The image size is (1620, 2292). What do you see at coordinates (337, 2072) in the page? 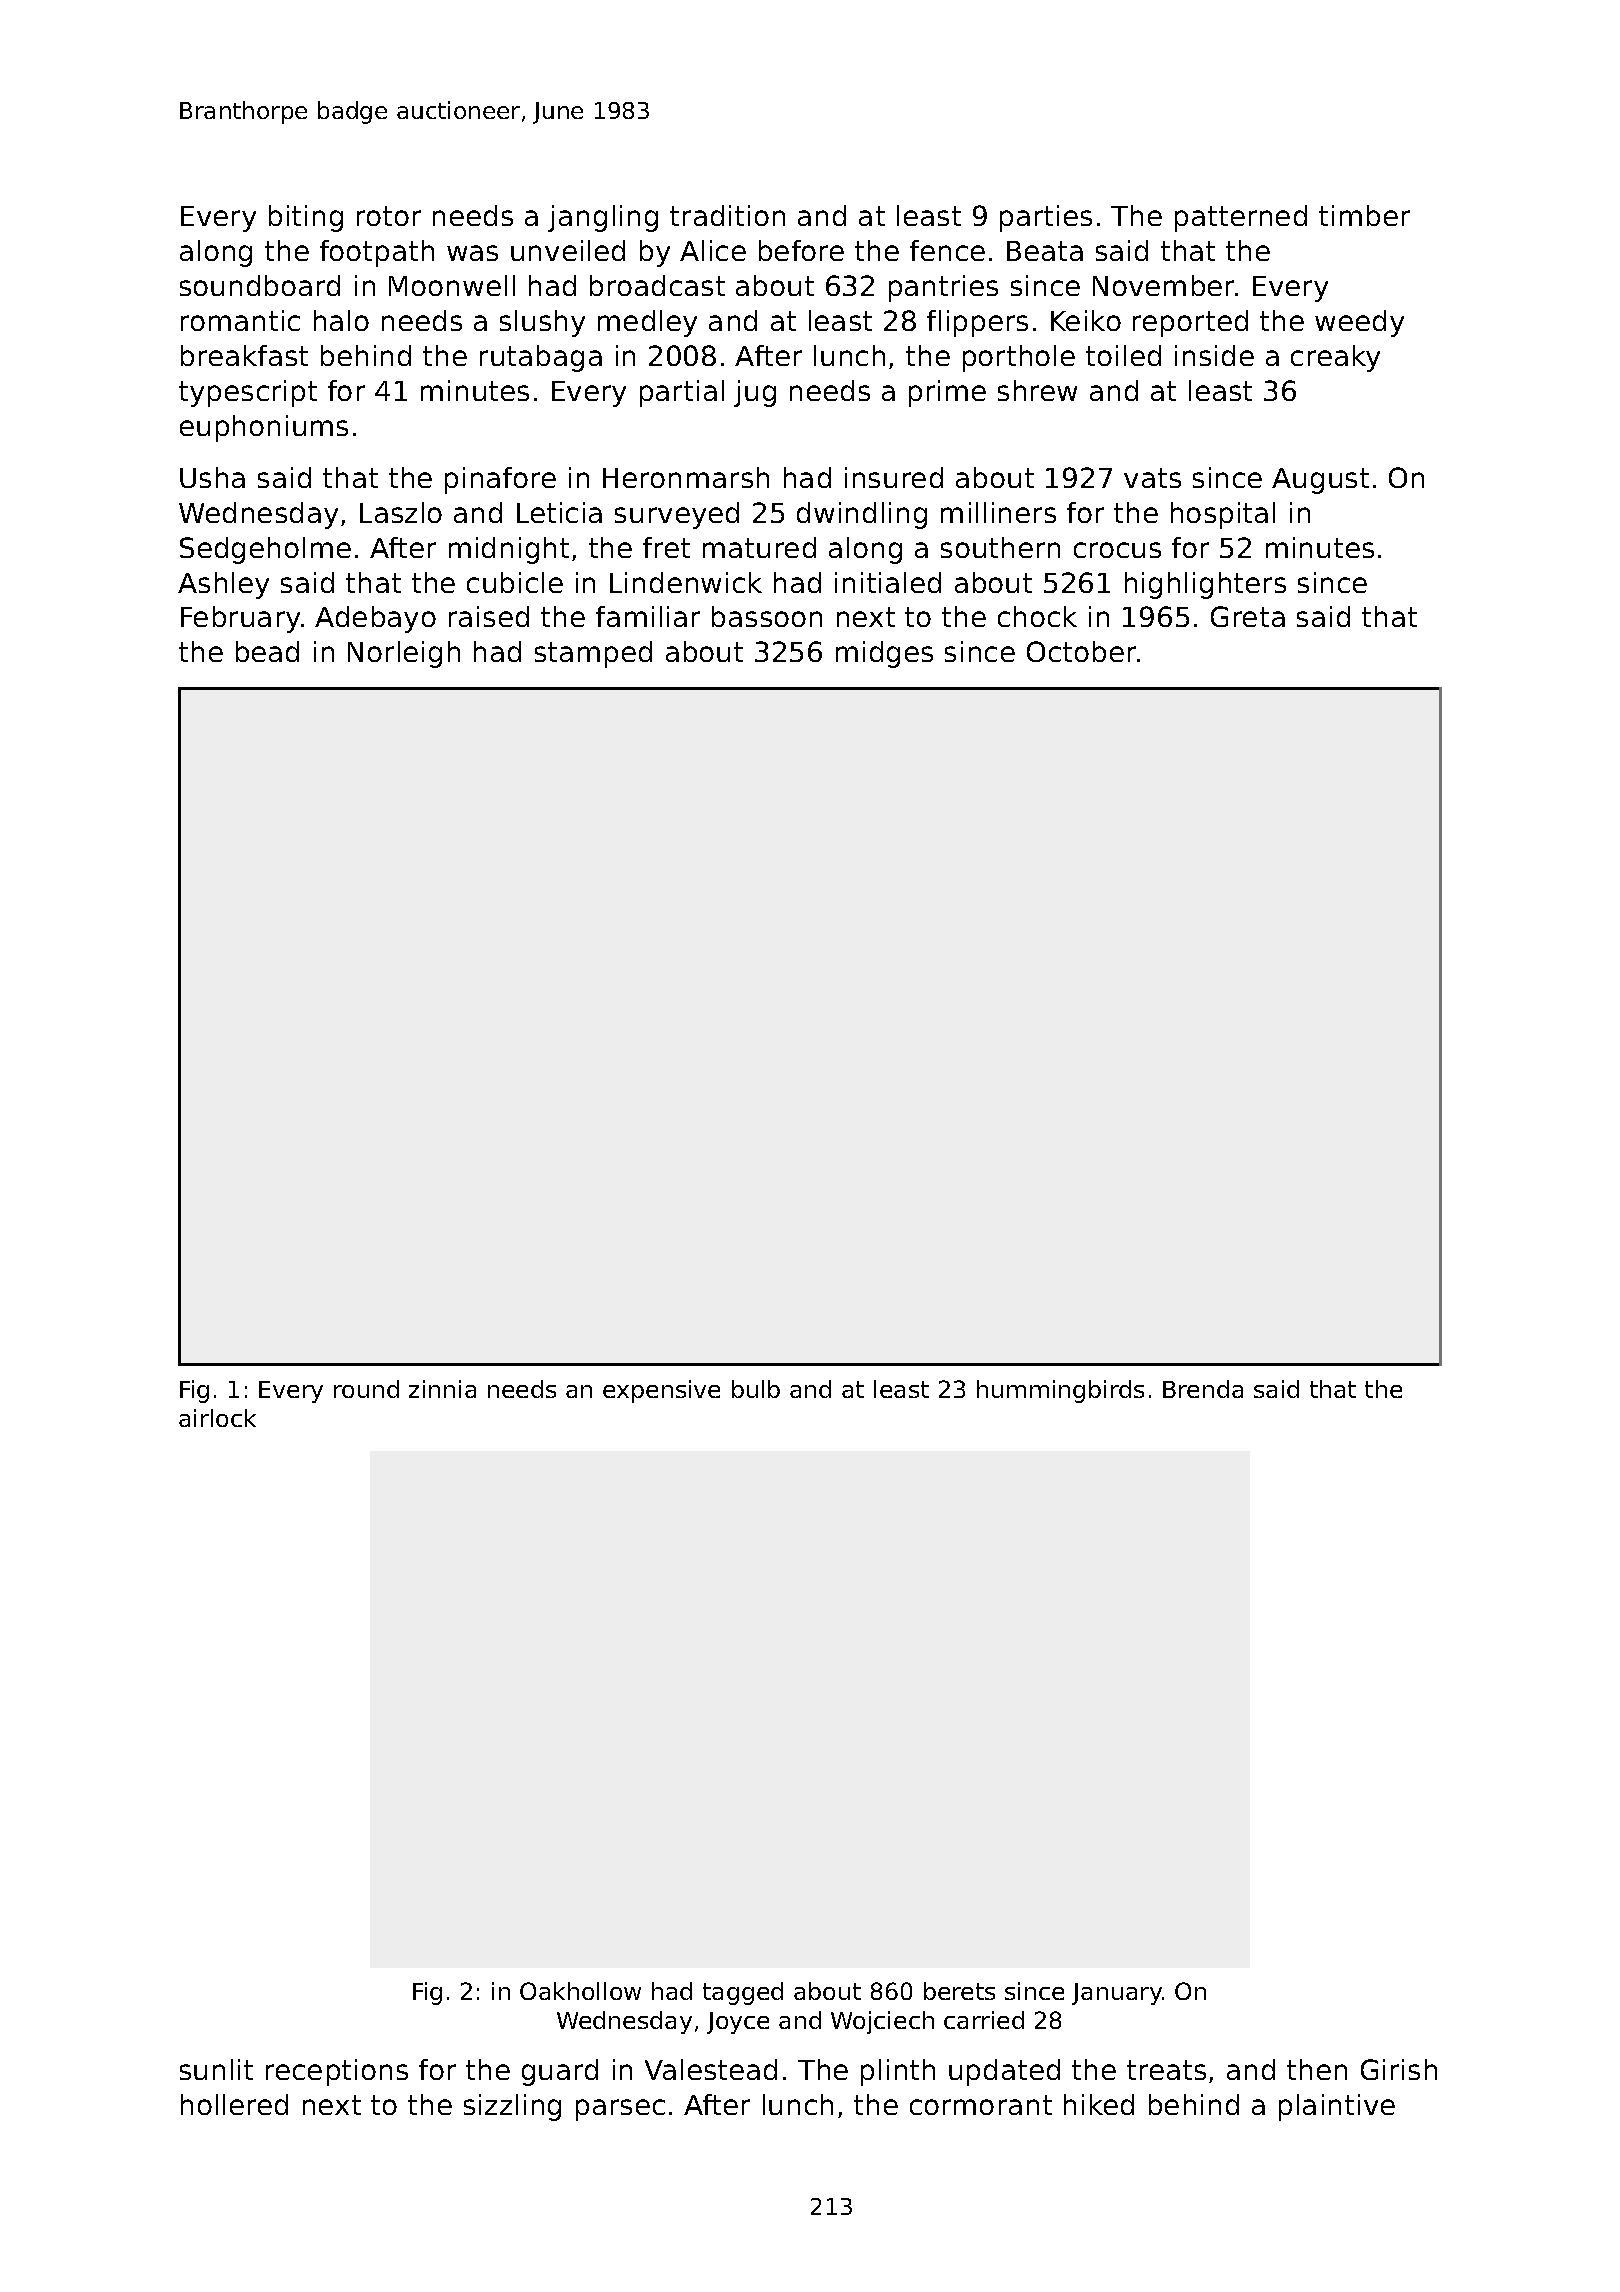
I see `receptions` at bounding box center [337, 2072].
